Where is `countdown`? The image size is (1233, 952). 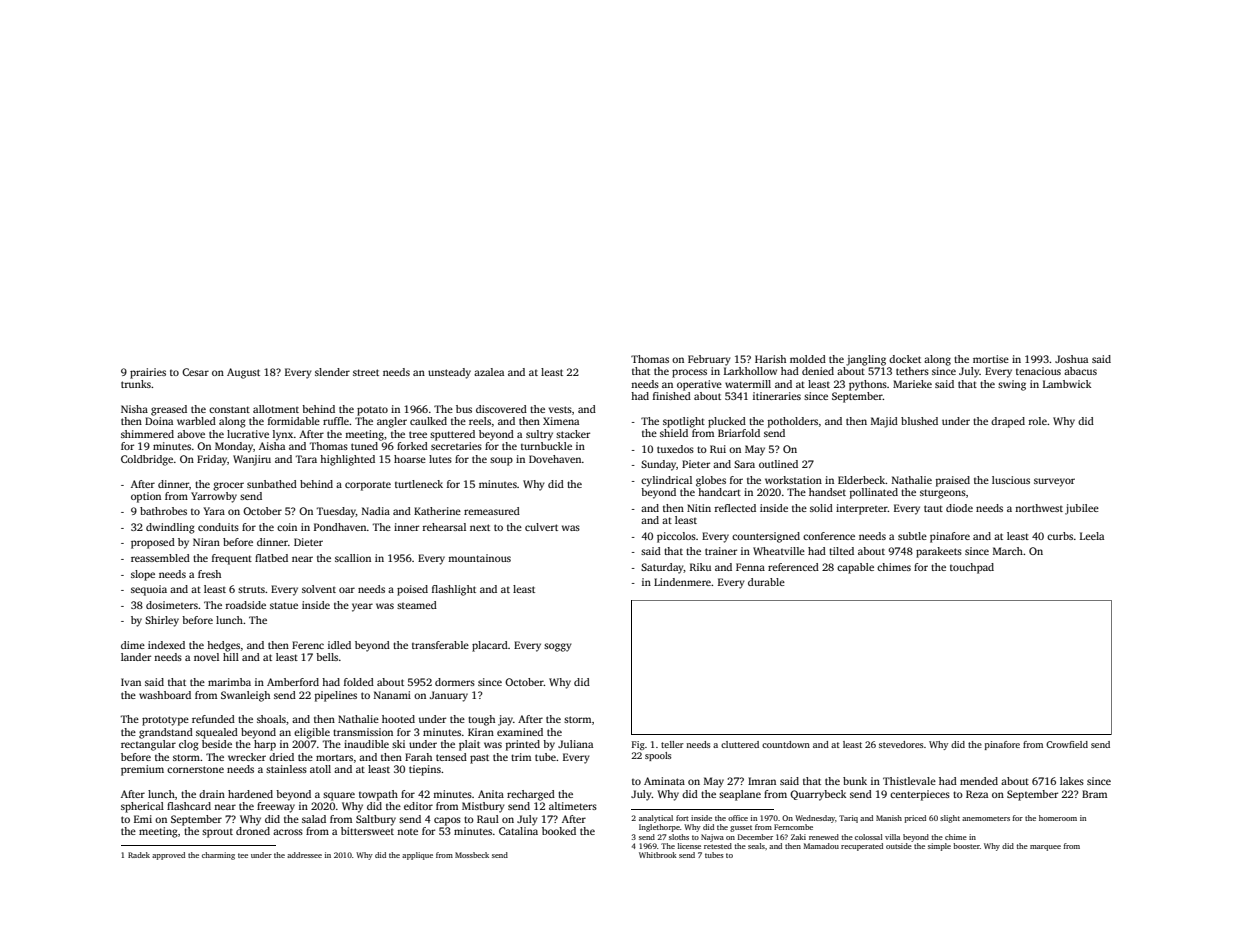 countdown is located at coordinates (786, 744).
